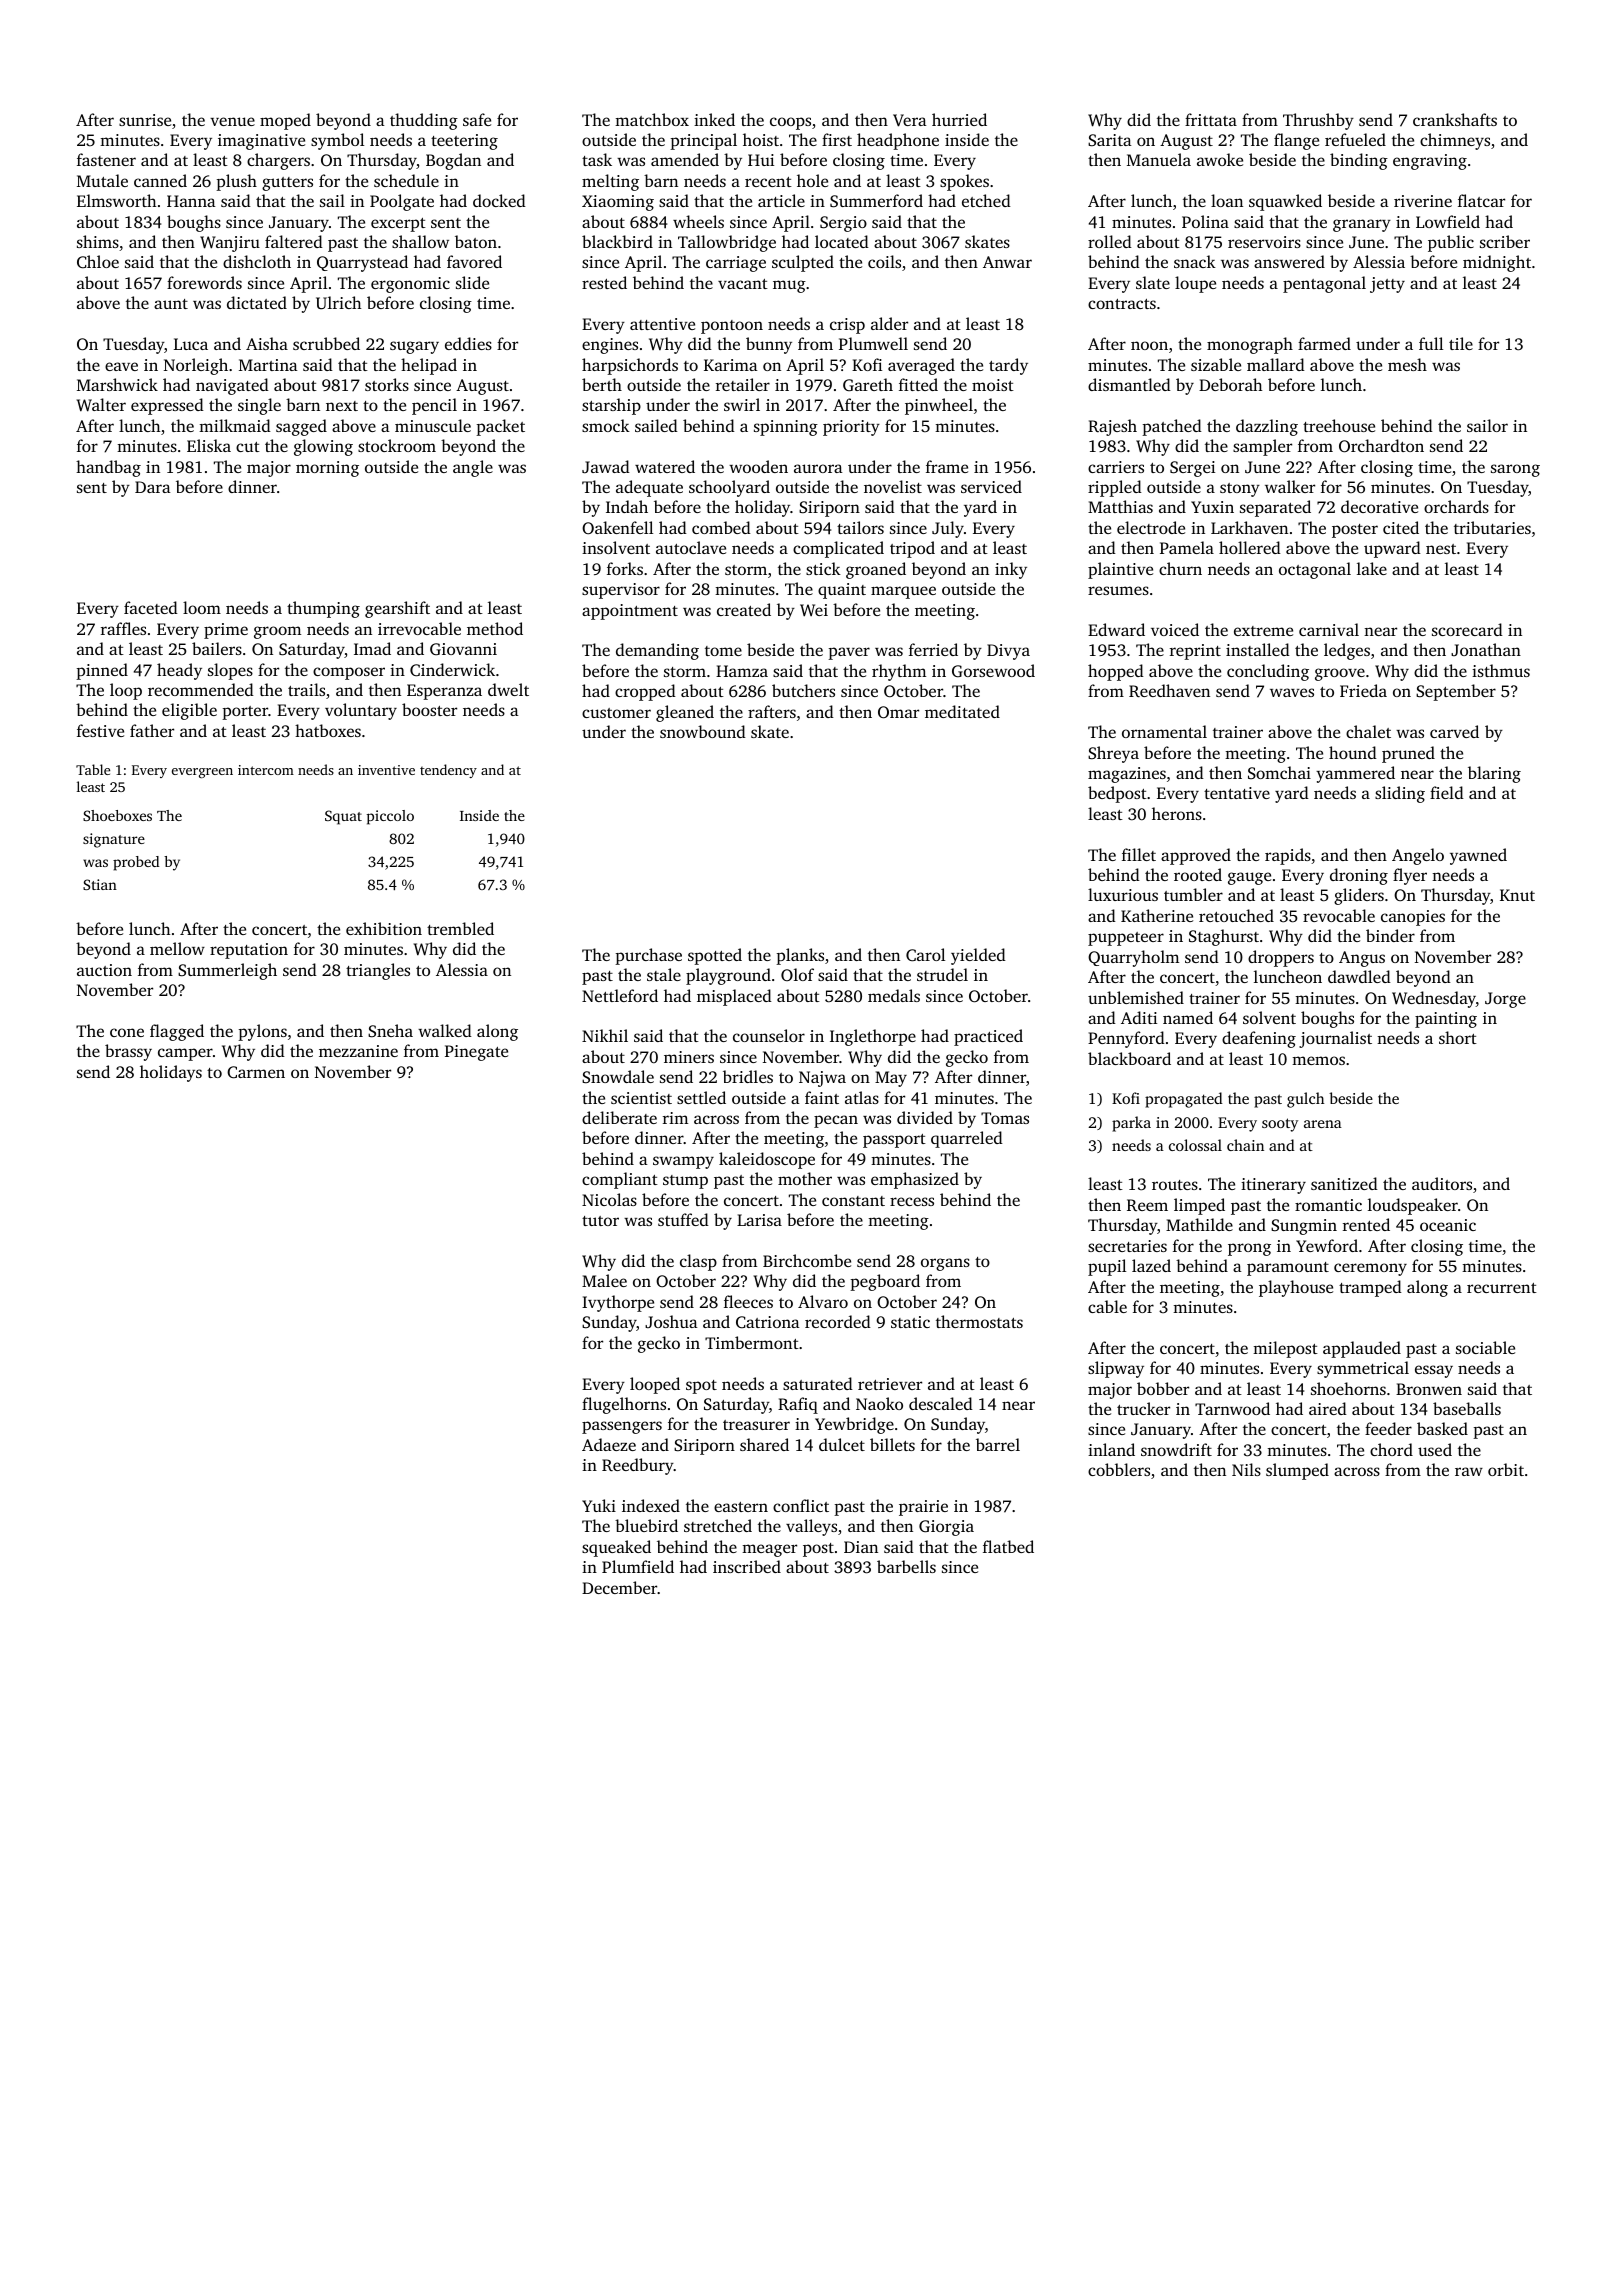 The width and height of the screenshot is (1620, 2292). Describe the element at coordinates (1318, 121) in the screenshot. I see `Thrushby` at that location.
